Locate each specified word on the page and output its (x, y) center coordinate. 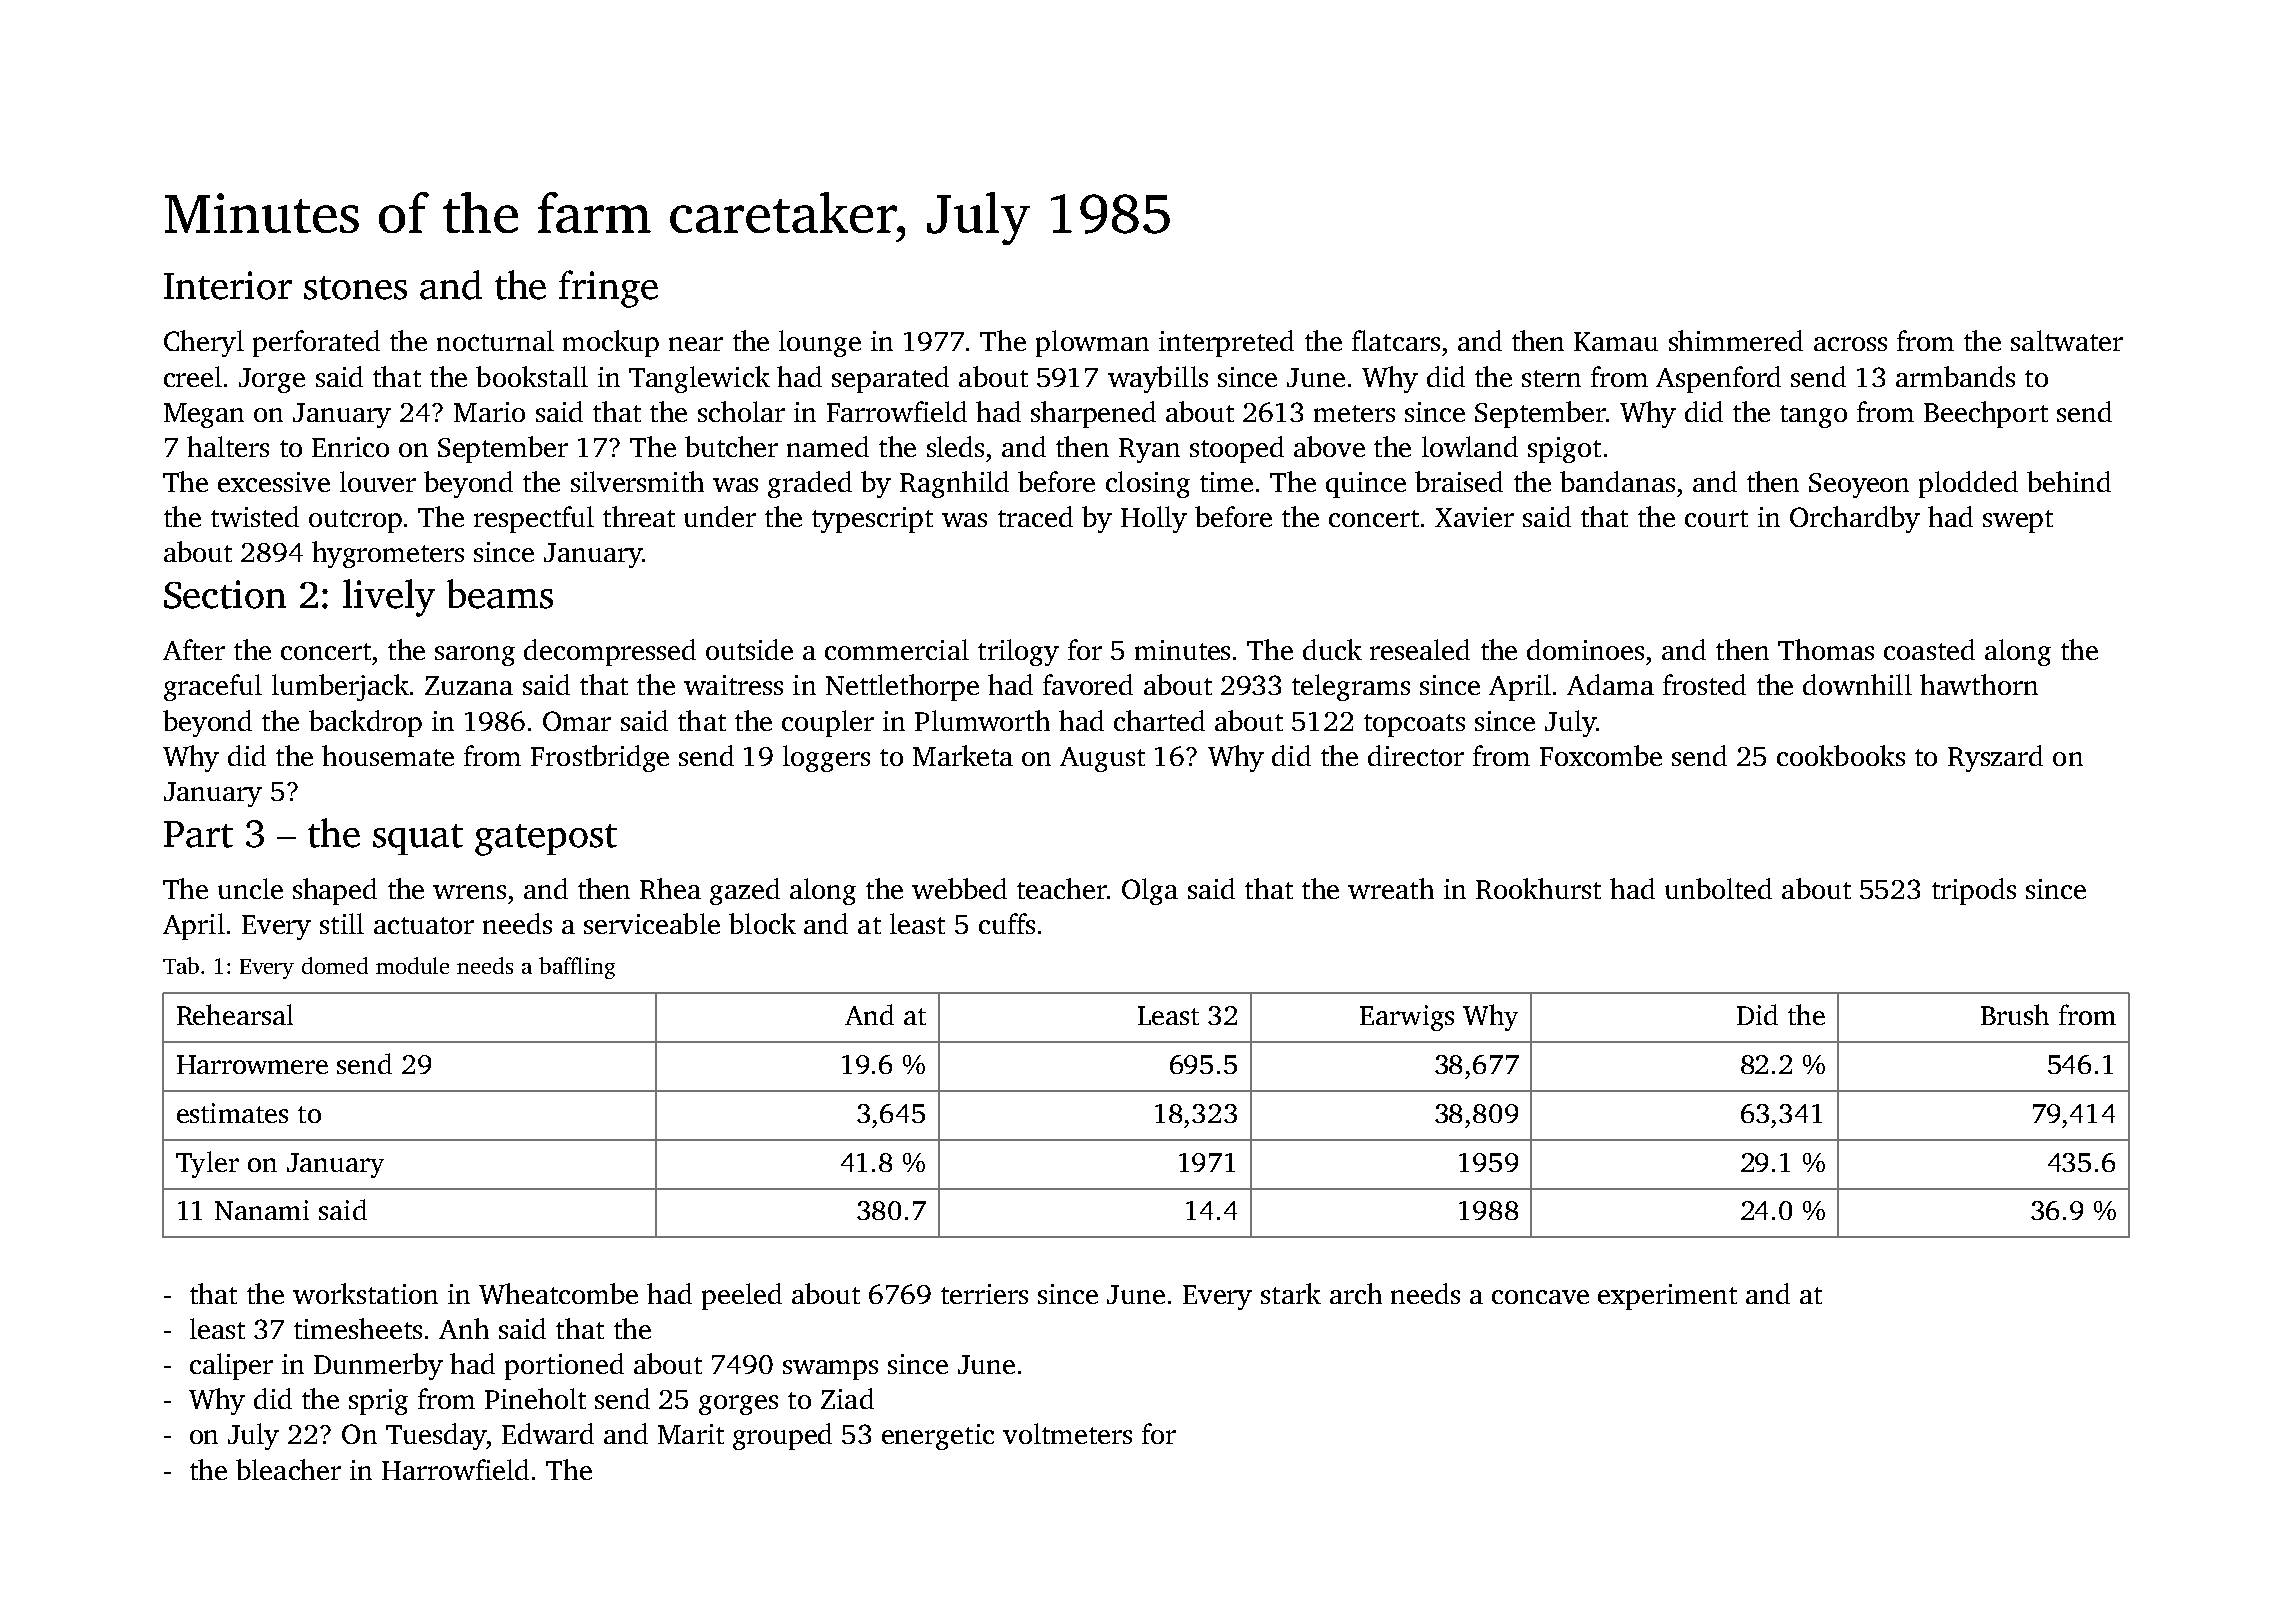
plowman (1092, 343)
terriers (984, 1294)
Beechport (1986, 414)
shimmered (1736, 340)
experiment (1667, 1297)
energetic (938, 1437)
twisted (255, 516)
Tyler (207, 1164)
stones (355, 288)
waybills (1158, 379)
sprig (378, 1402)
